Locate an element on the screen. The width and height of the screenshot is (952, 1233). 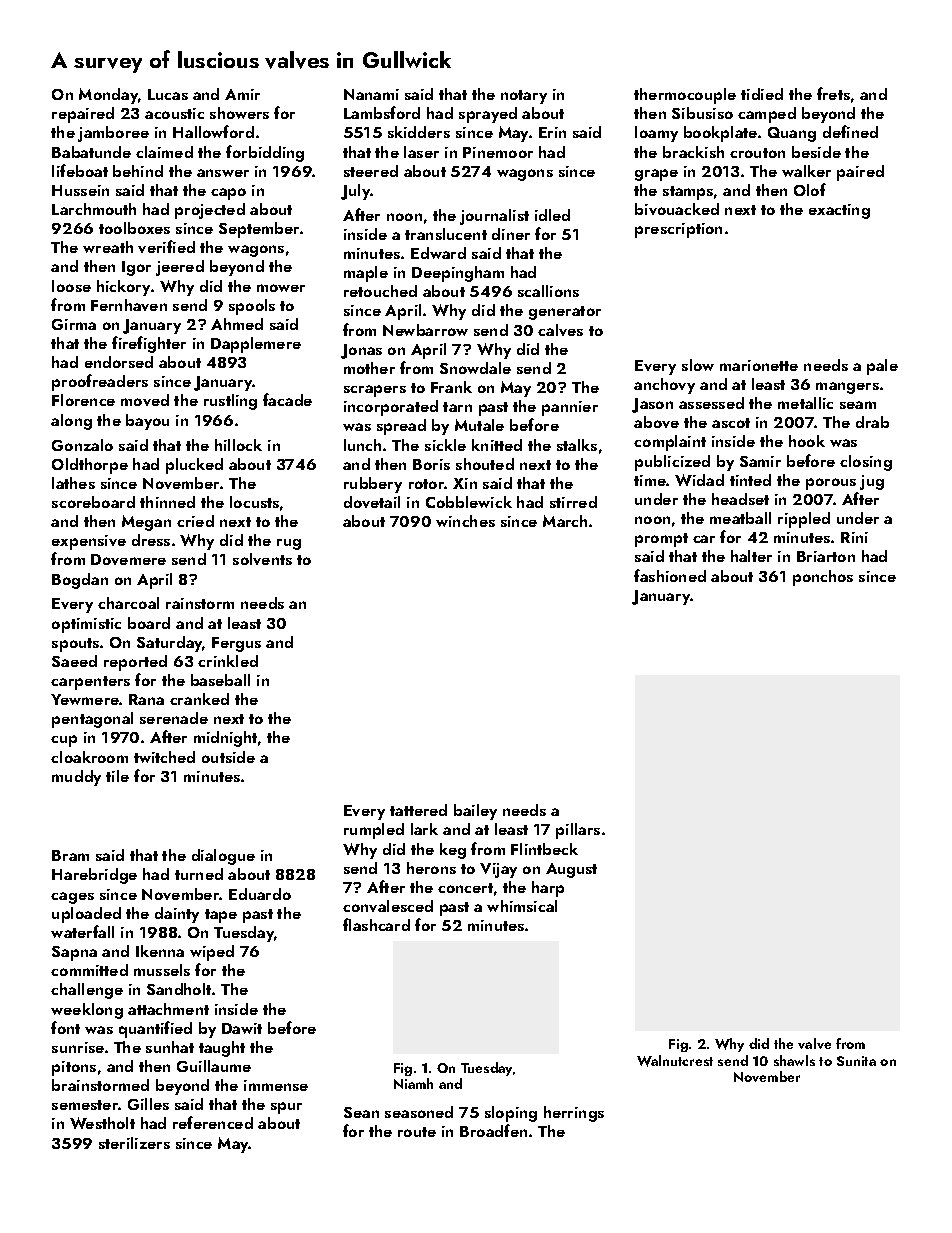
referenced is located at coordinates (213, 1122).
